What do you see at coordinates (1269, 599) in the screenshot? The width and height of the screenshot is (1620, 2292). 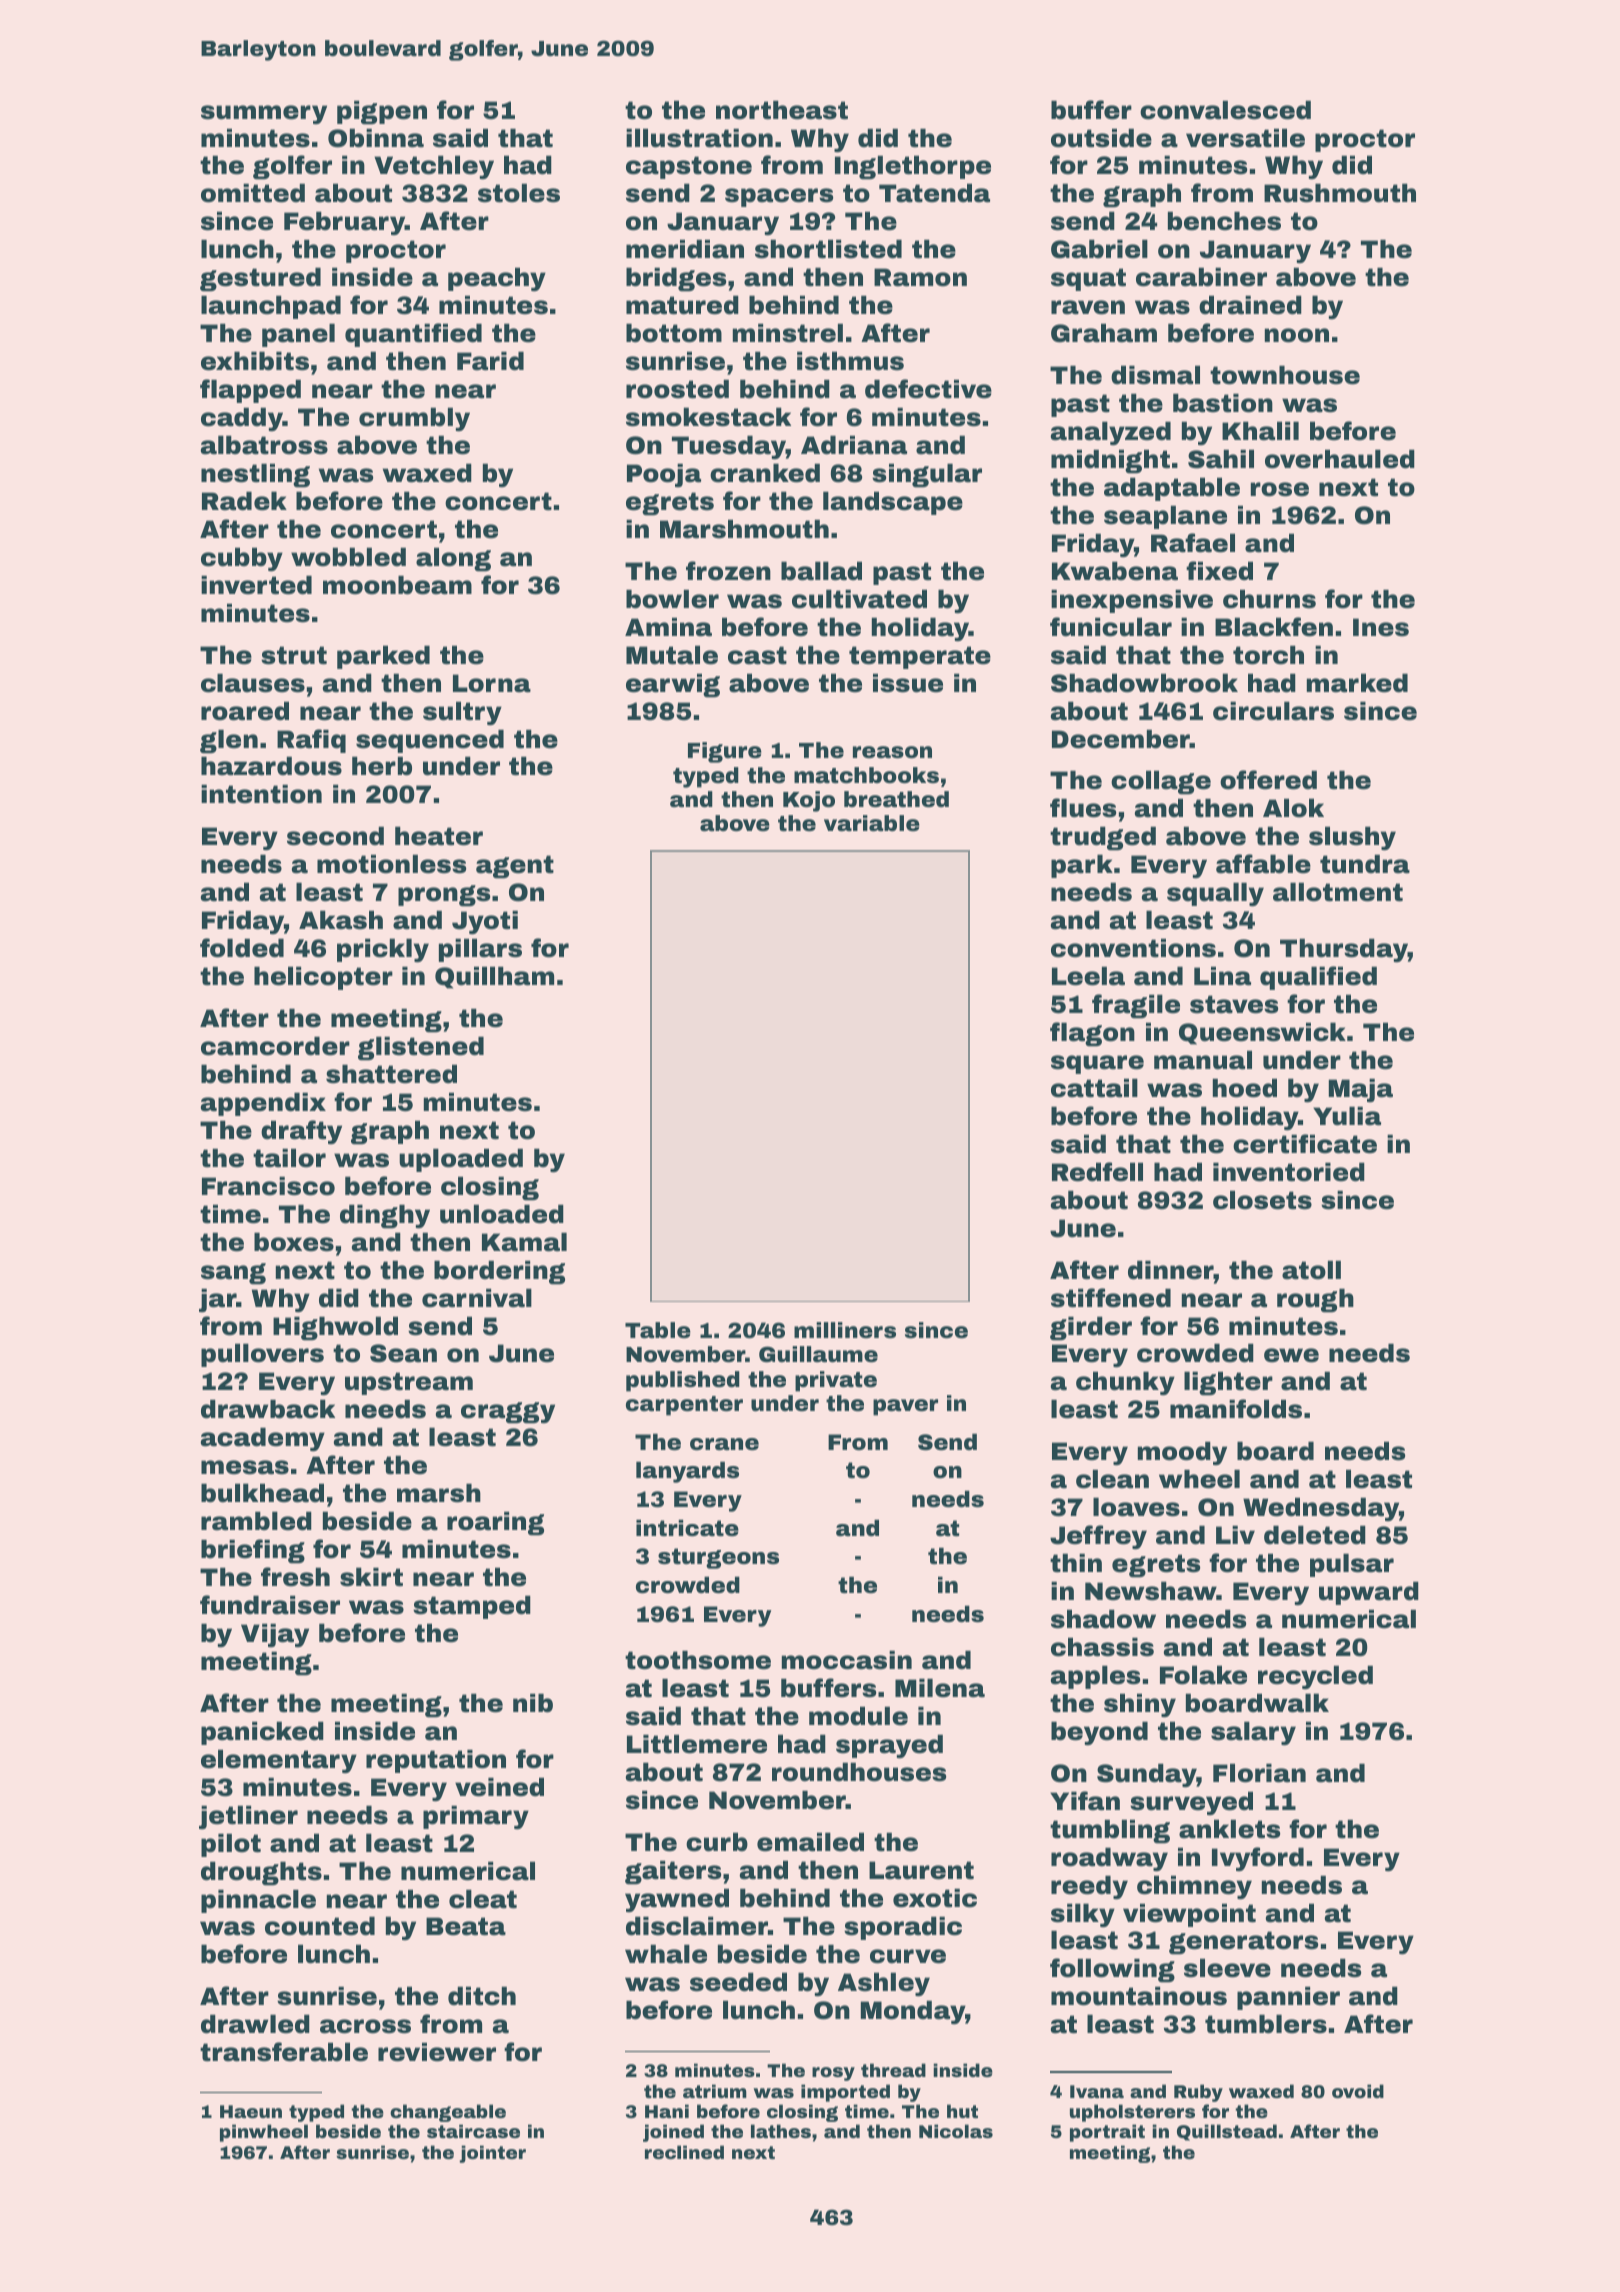 I see `churns` at bounding box center [1269, 599].
